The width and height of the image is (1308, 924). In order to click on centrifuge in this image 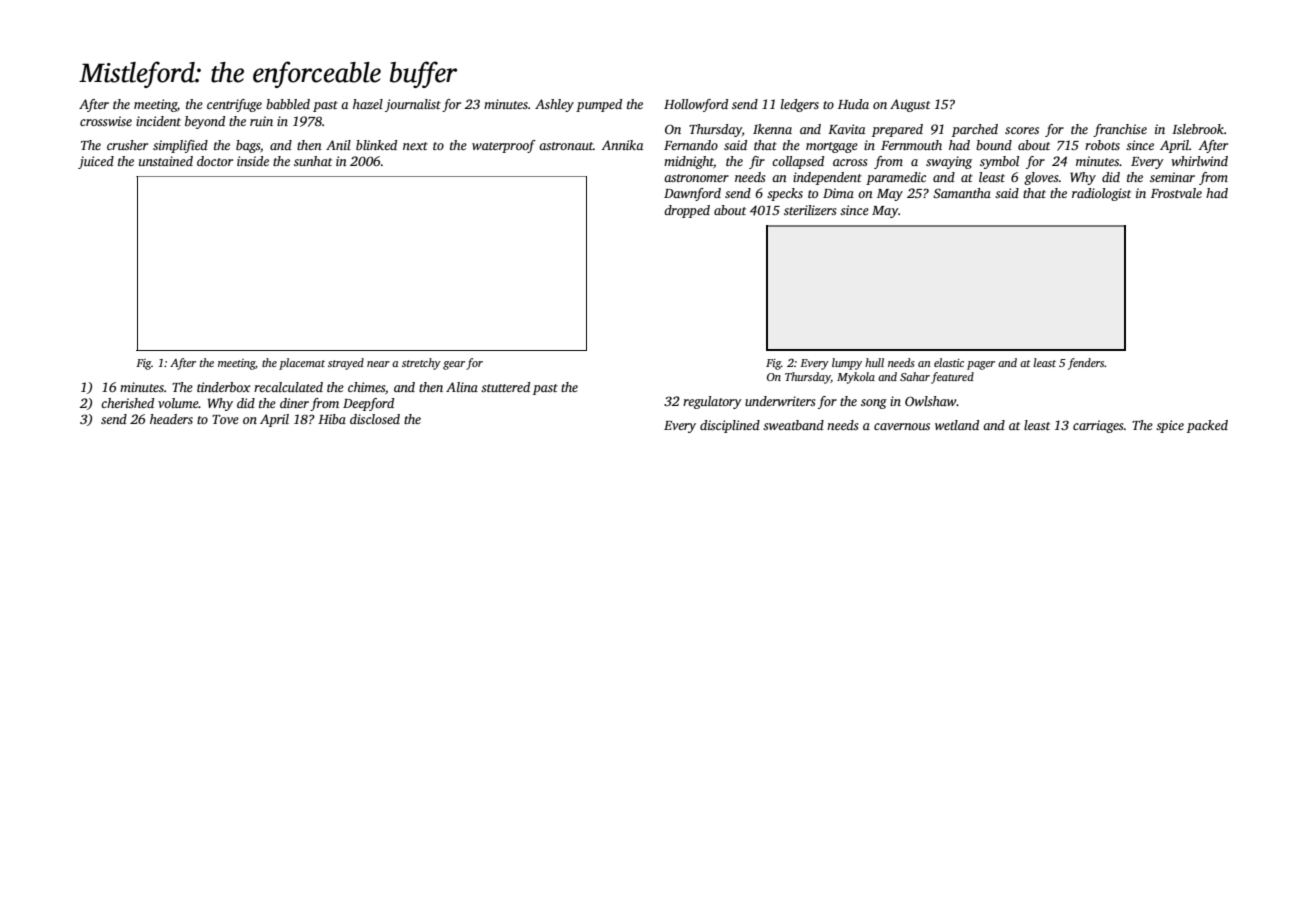, I will do `click(234, 105)`.
